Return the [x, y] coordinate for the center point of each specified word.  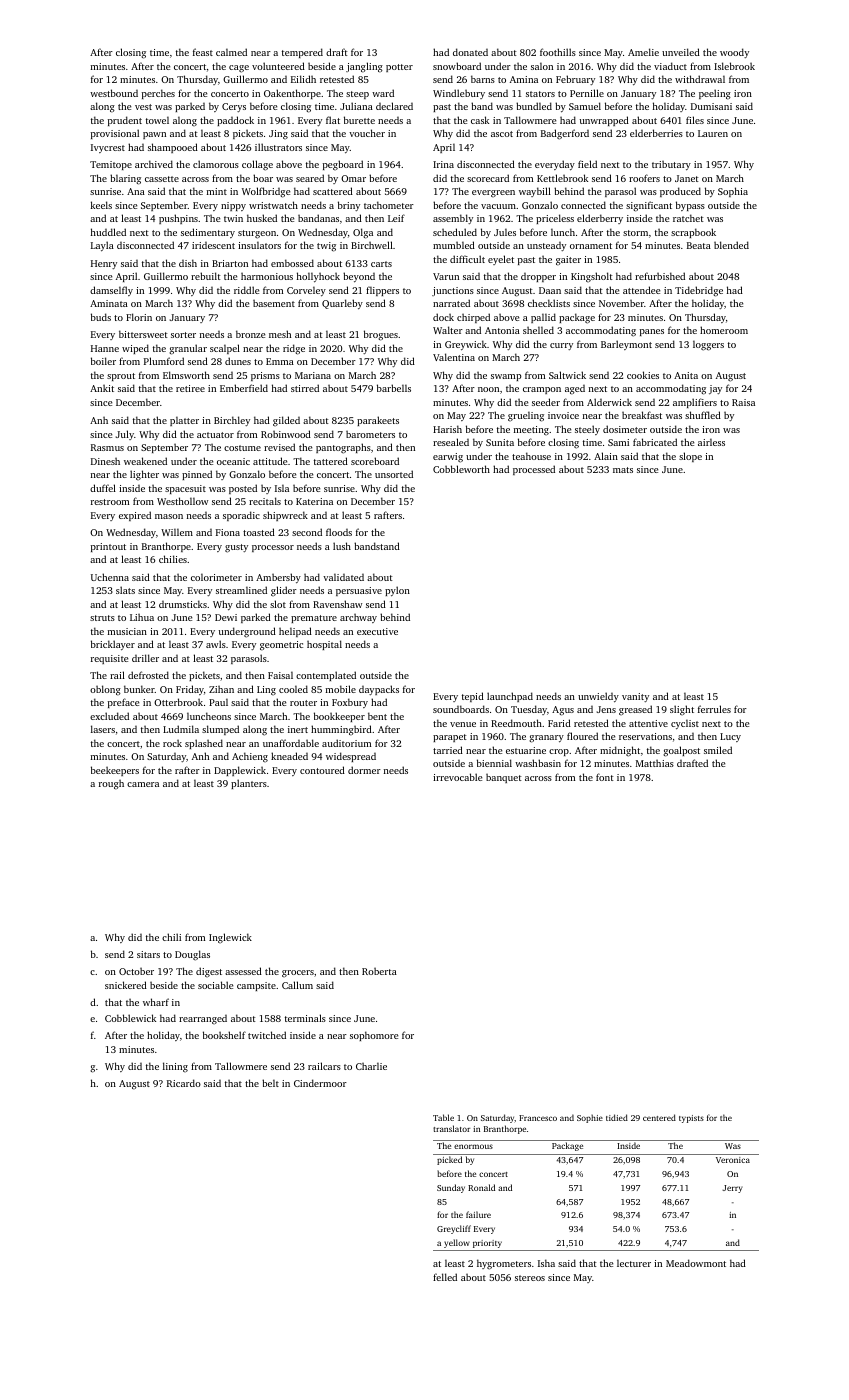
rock [172, 743]
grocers [298, 973]
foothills [558, 52]
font [604, 777]
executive [377, 631]
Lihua [142, 617]
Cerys [234, 107]
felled [445, 1277]
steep [357, 95]
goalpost [681, 751]
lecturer [634, 1263]
